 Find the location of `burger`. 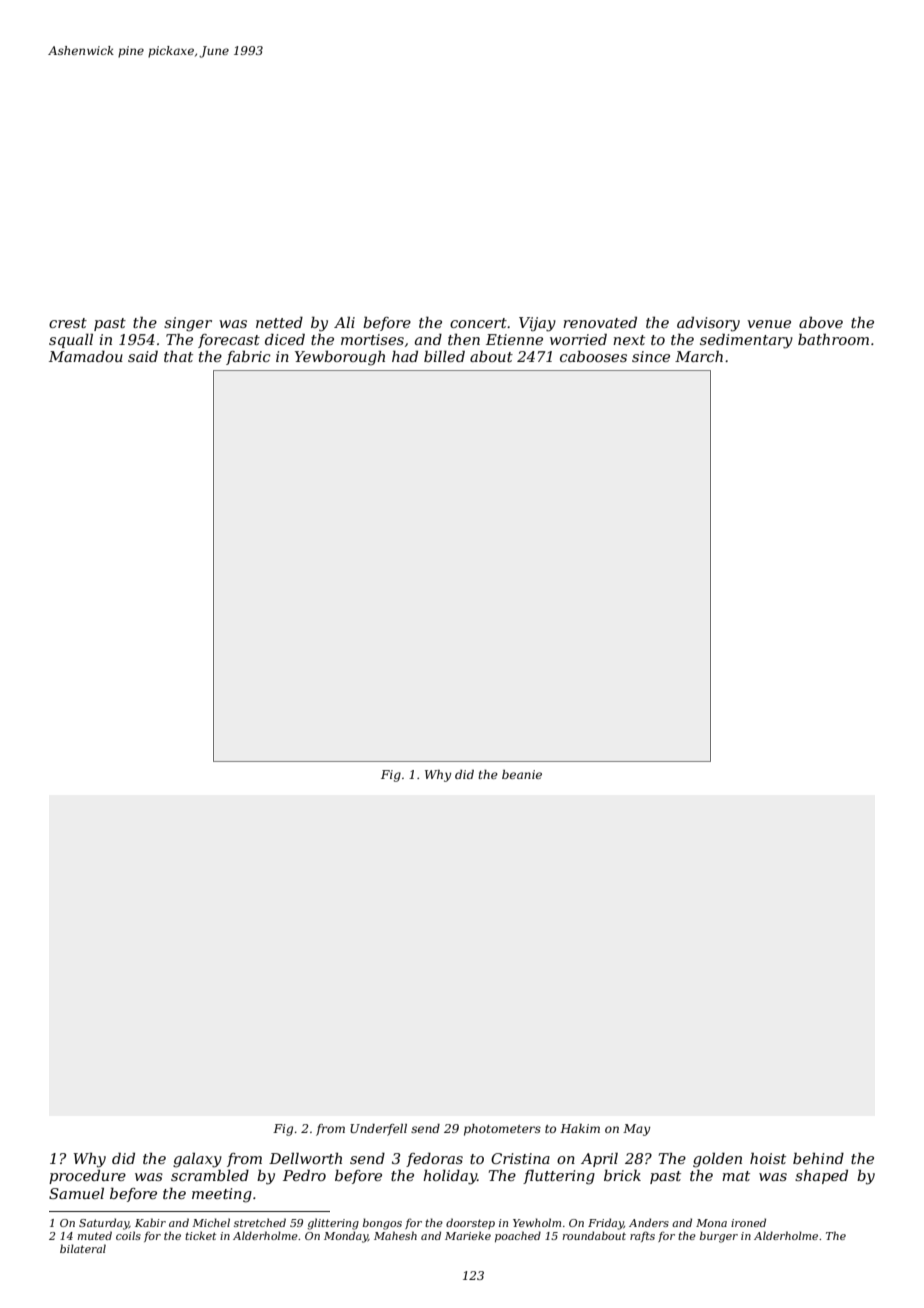

burger is located at coordinates (719, 1237).
